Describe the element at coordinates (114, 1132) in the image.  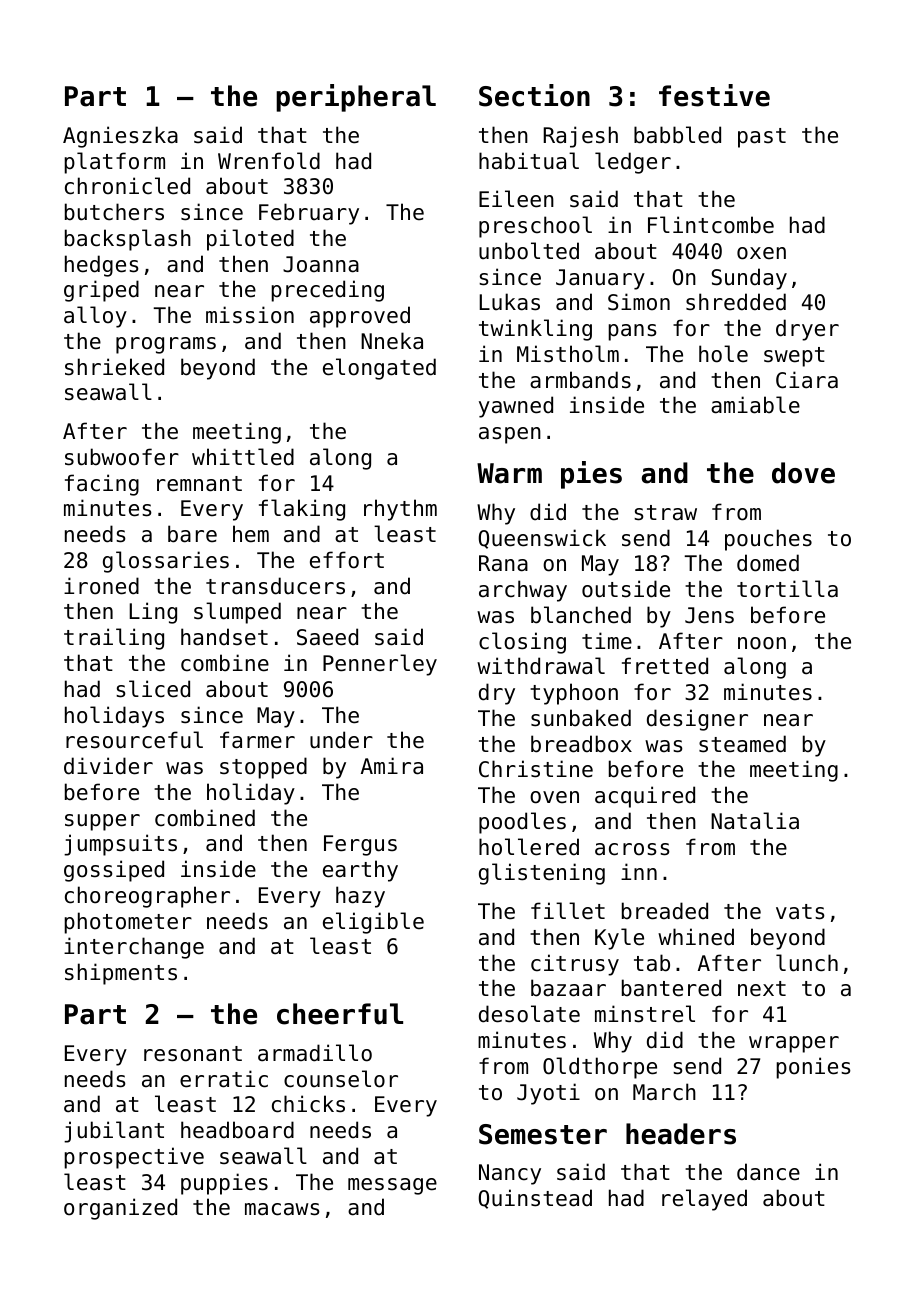
I see `jubilant` at that location.
